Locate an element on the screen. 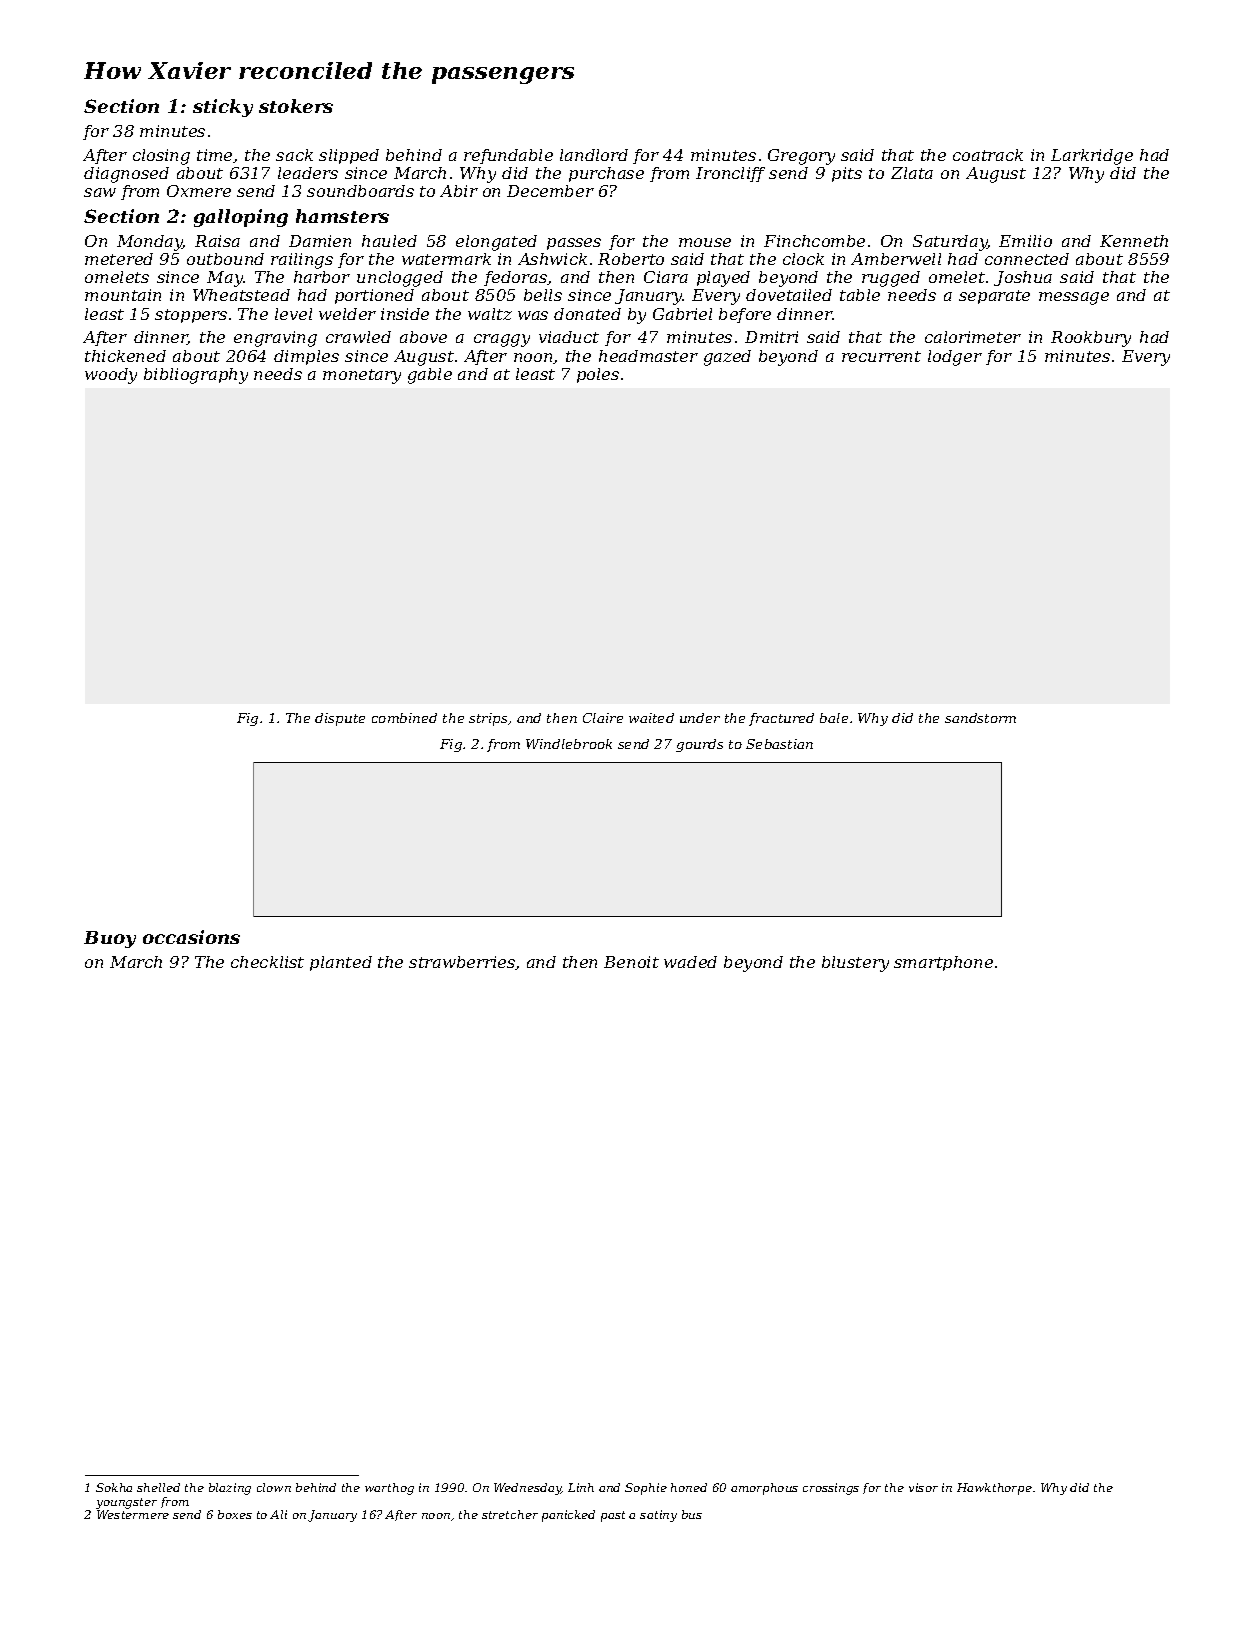  elongated is located at coordinates (496, 243).
